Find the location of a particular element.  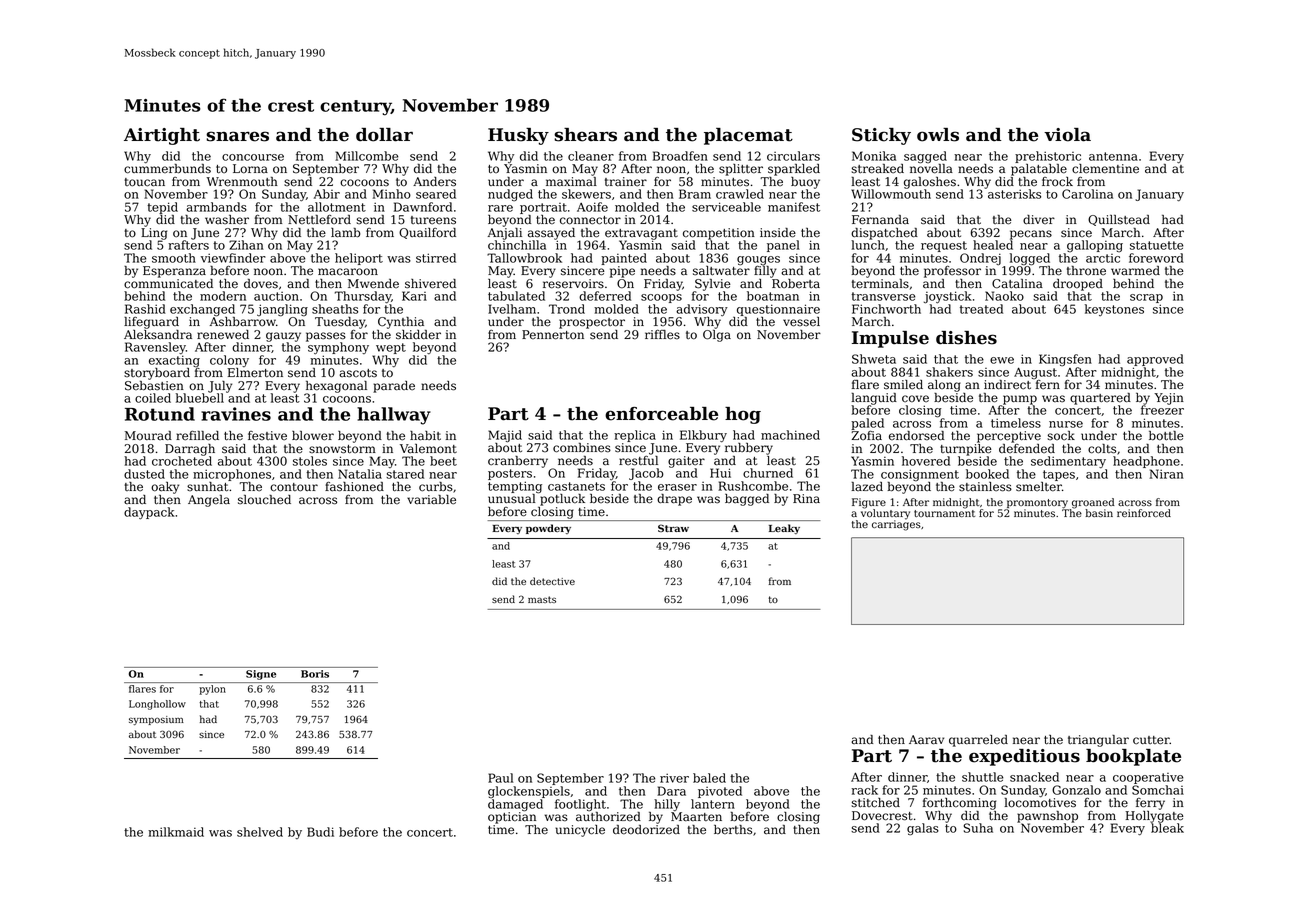

reinforced is located at coordinates (1144, 513).
